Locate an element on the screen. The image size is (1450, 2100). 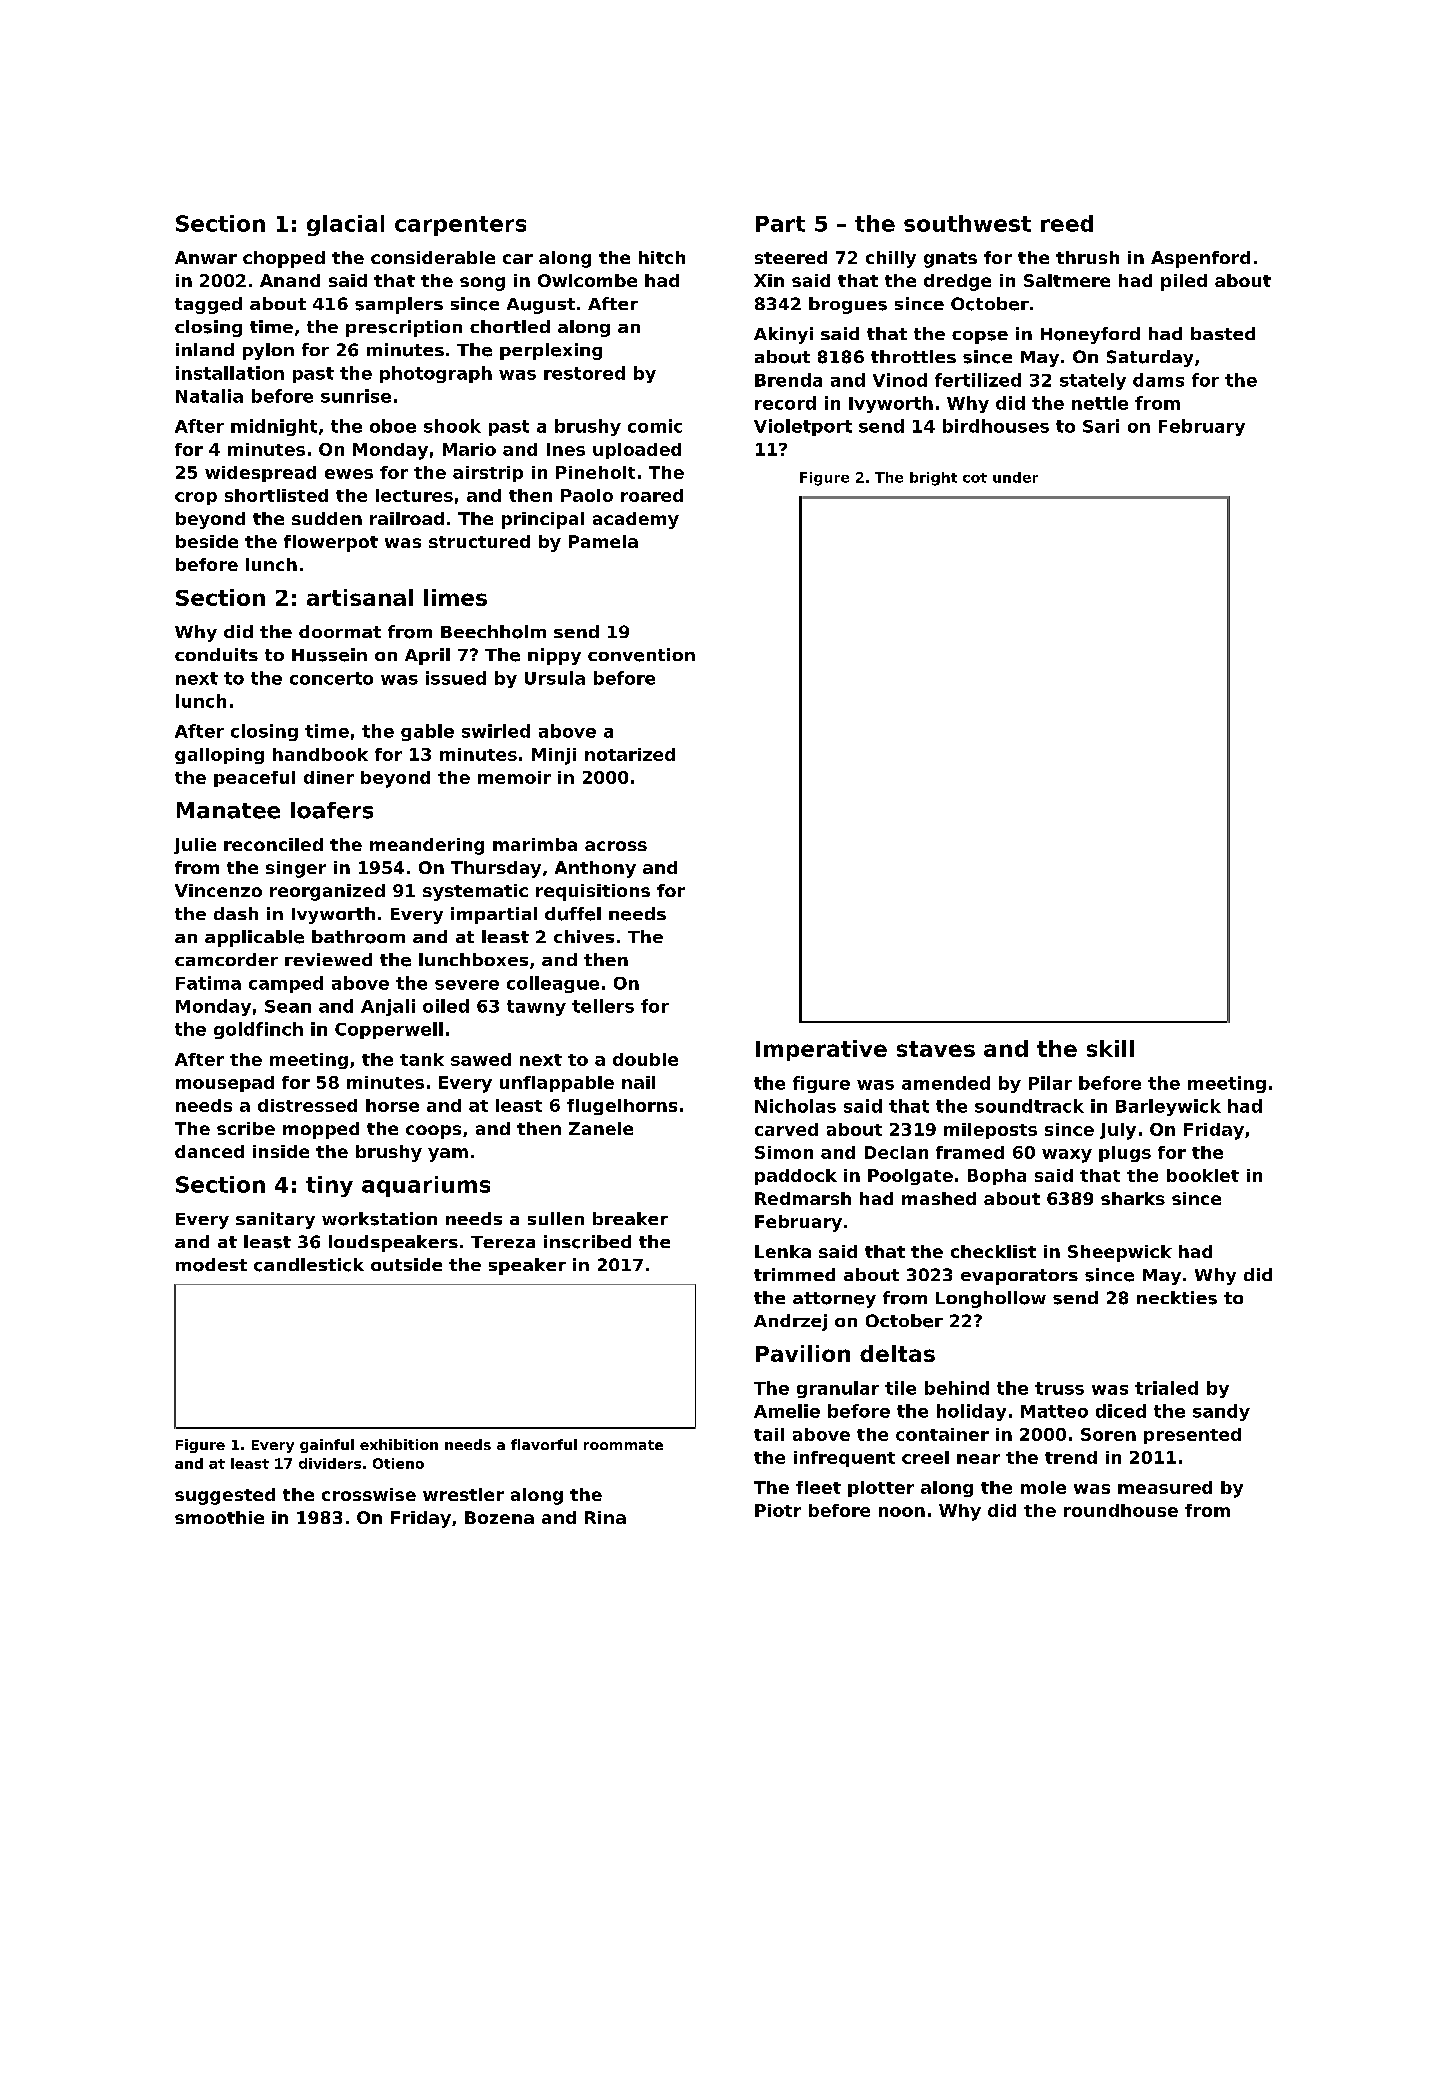
southwest is located at coordinates (967, 223).
